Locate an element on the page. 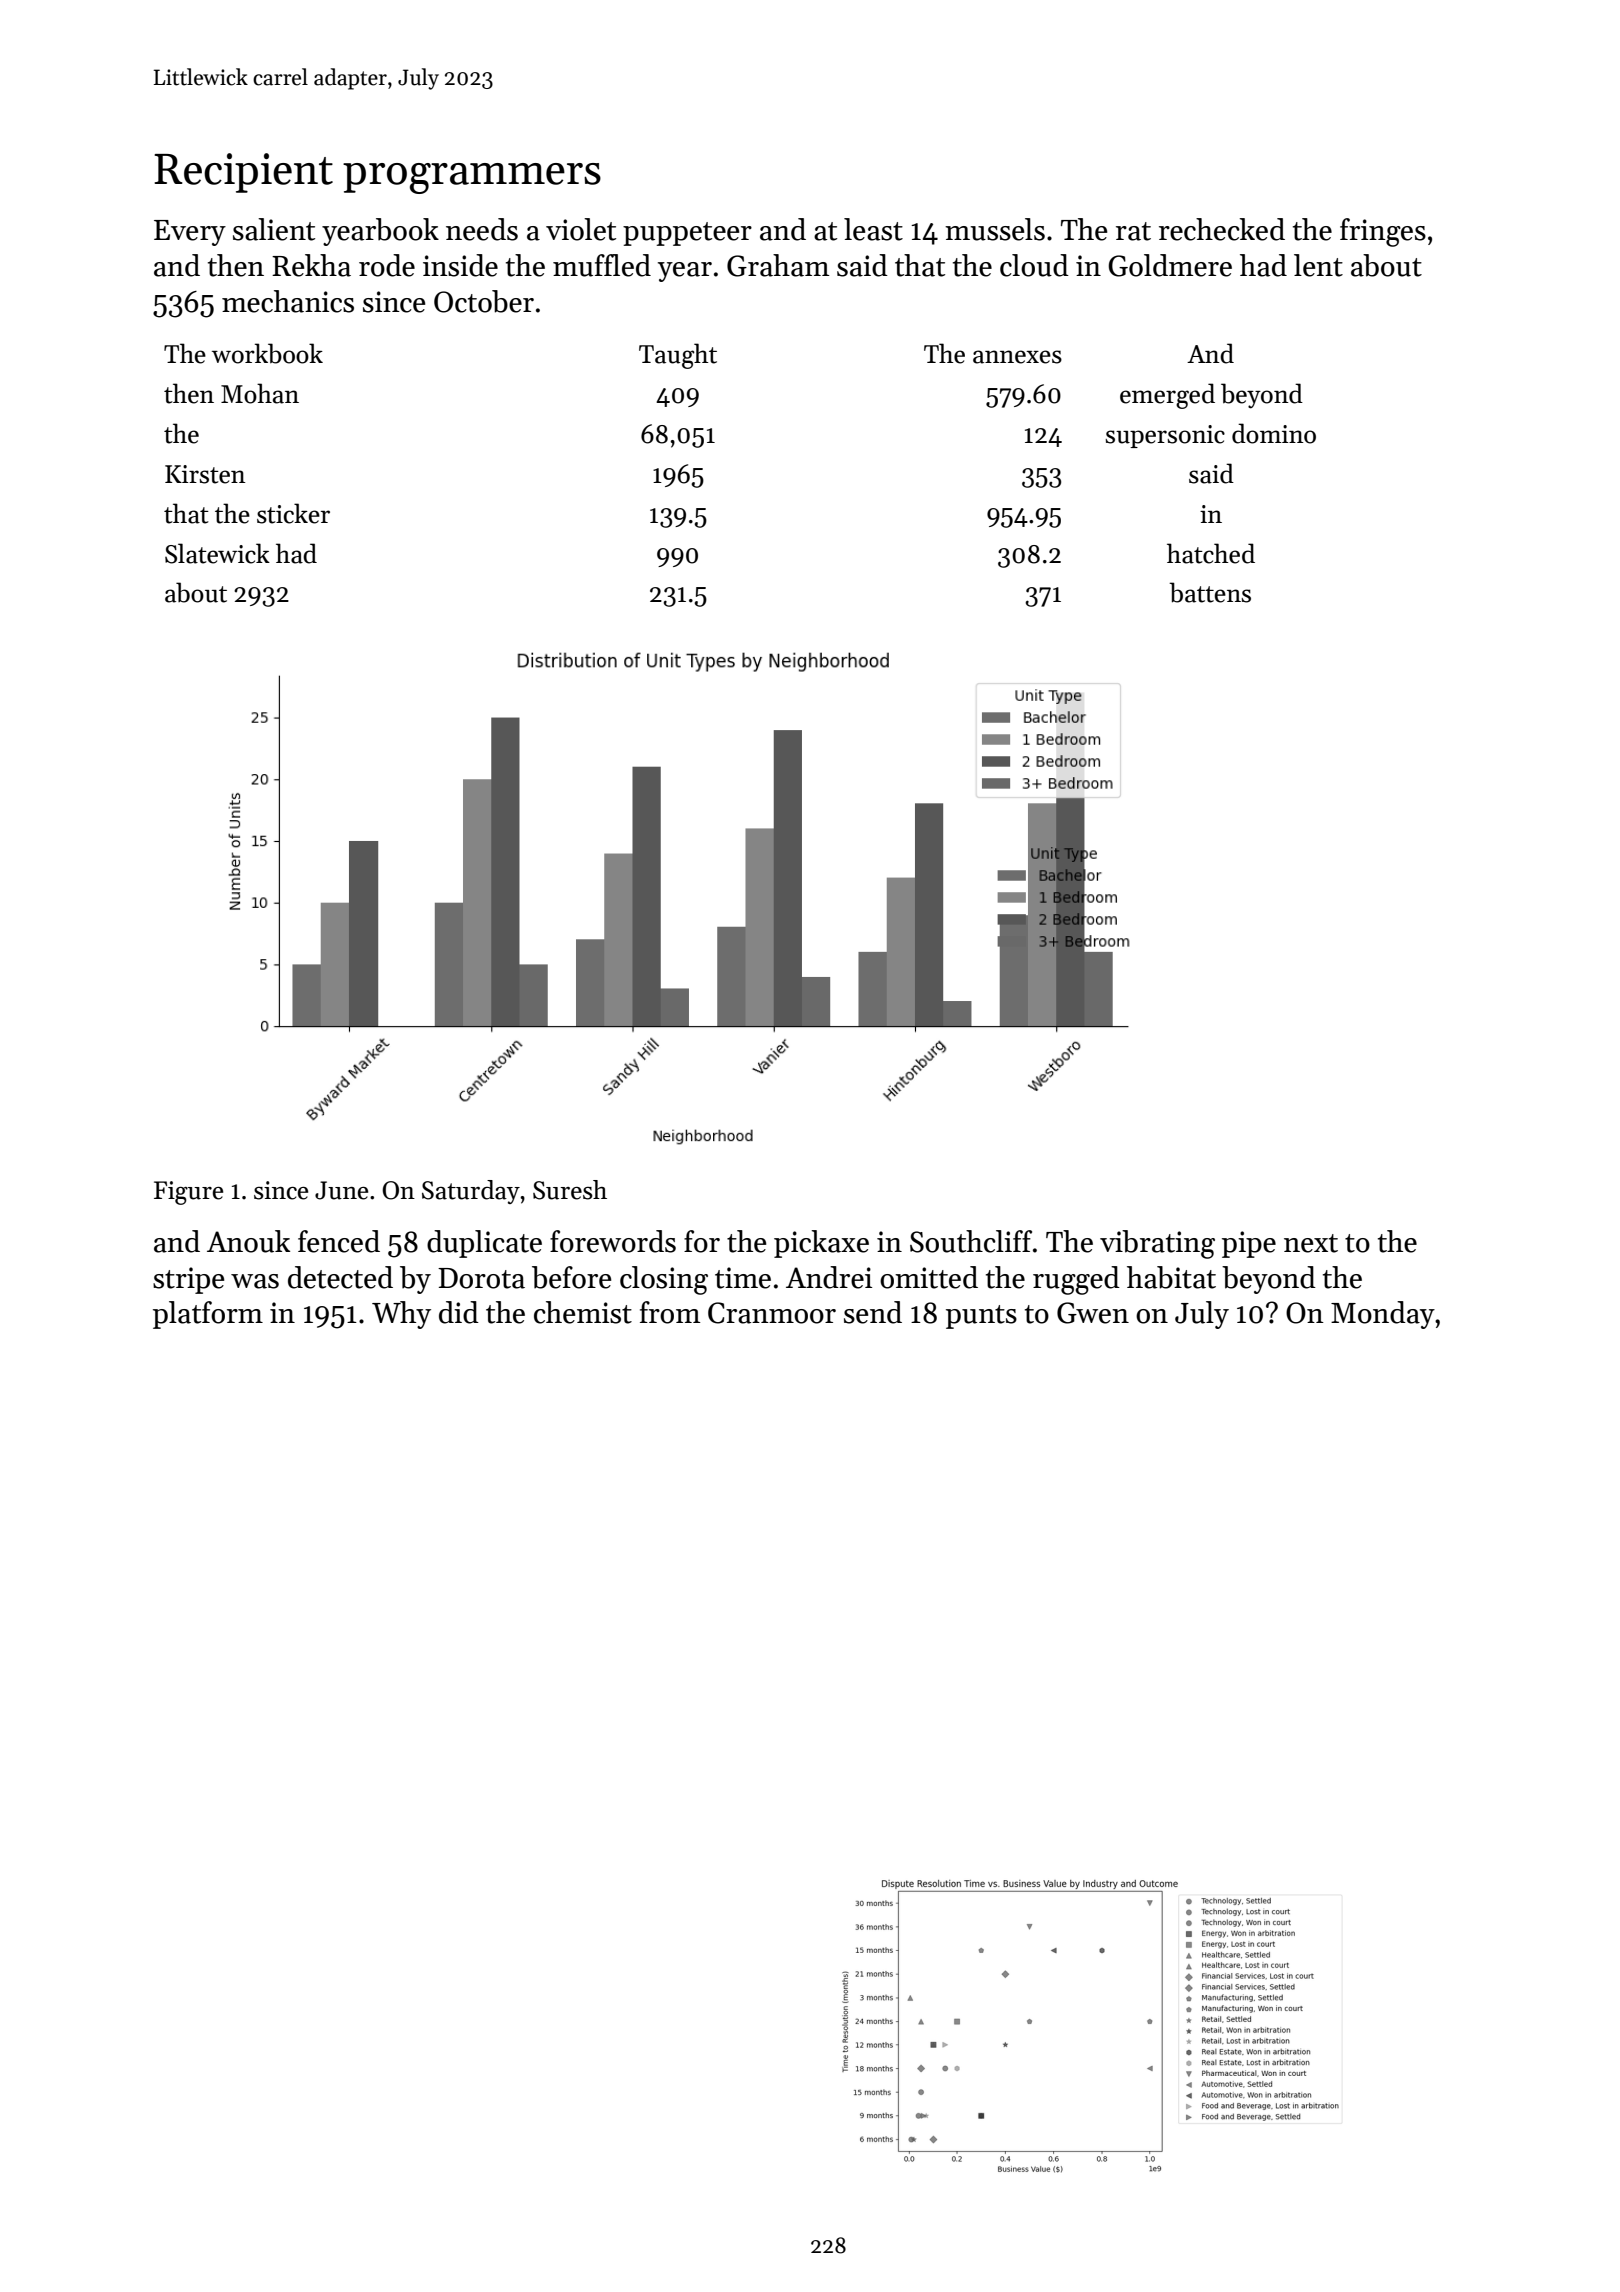 This image has height=2292, width=1620. hatched is located at coordinates (1211, 553).
